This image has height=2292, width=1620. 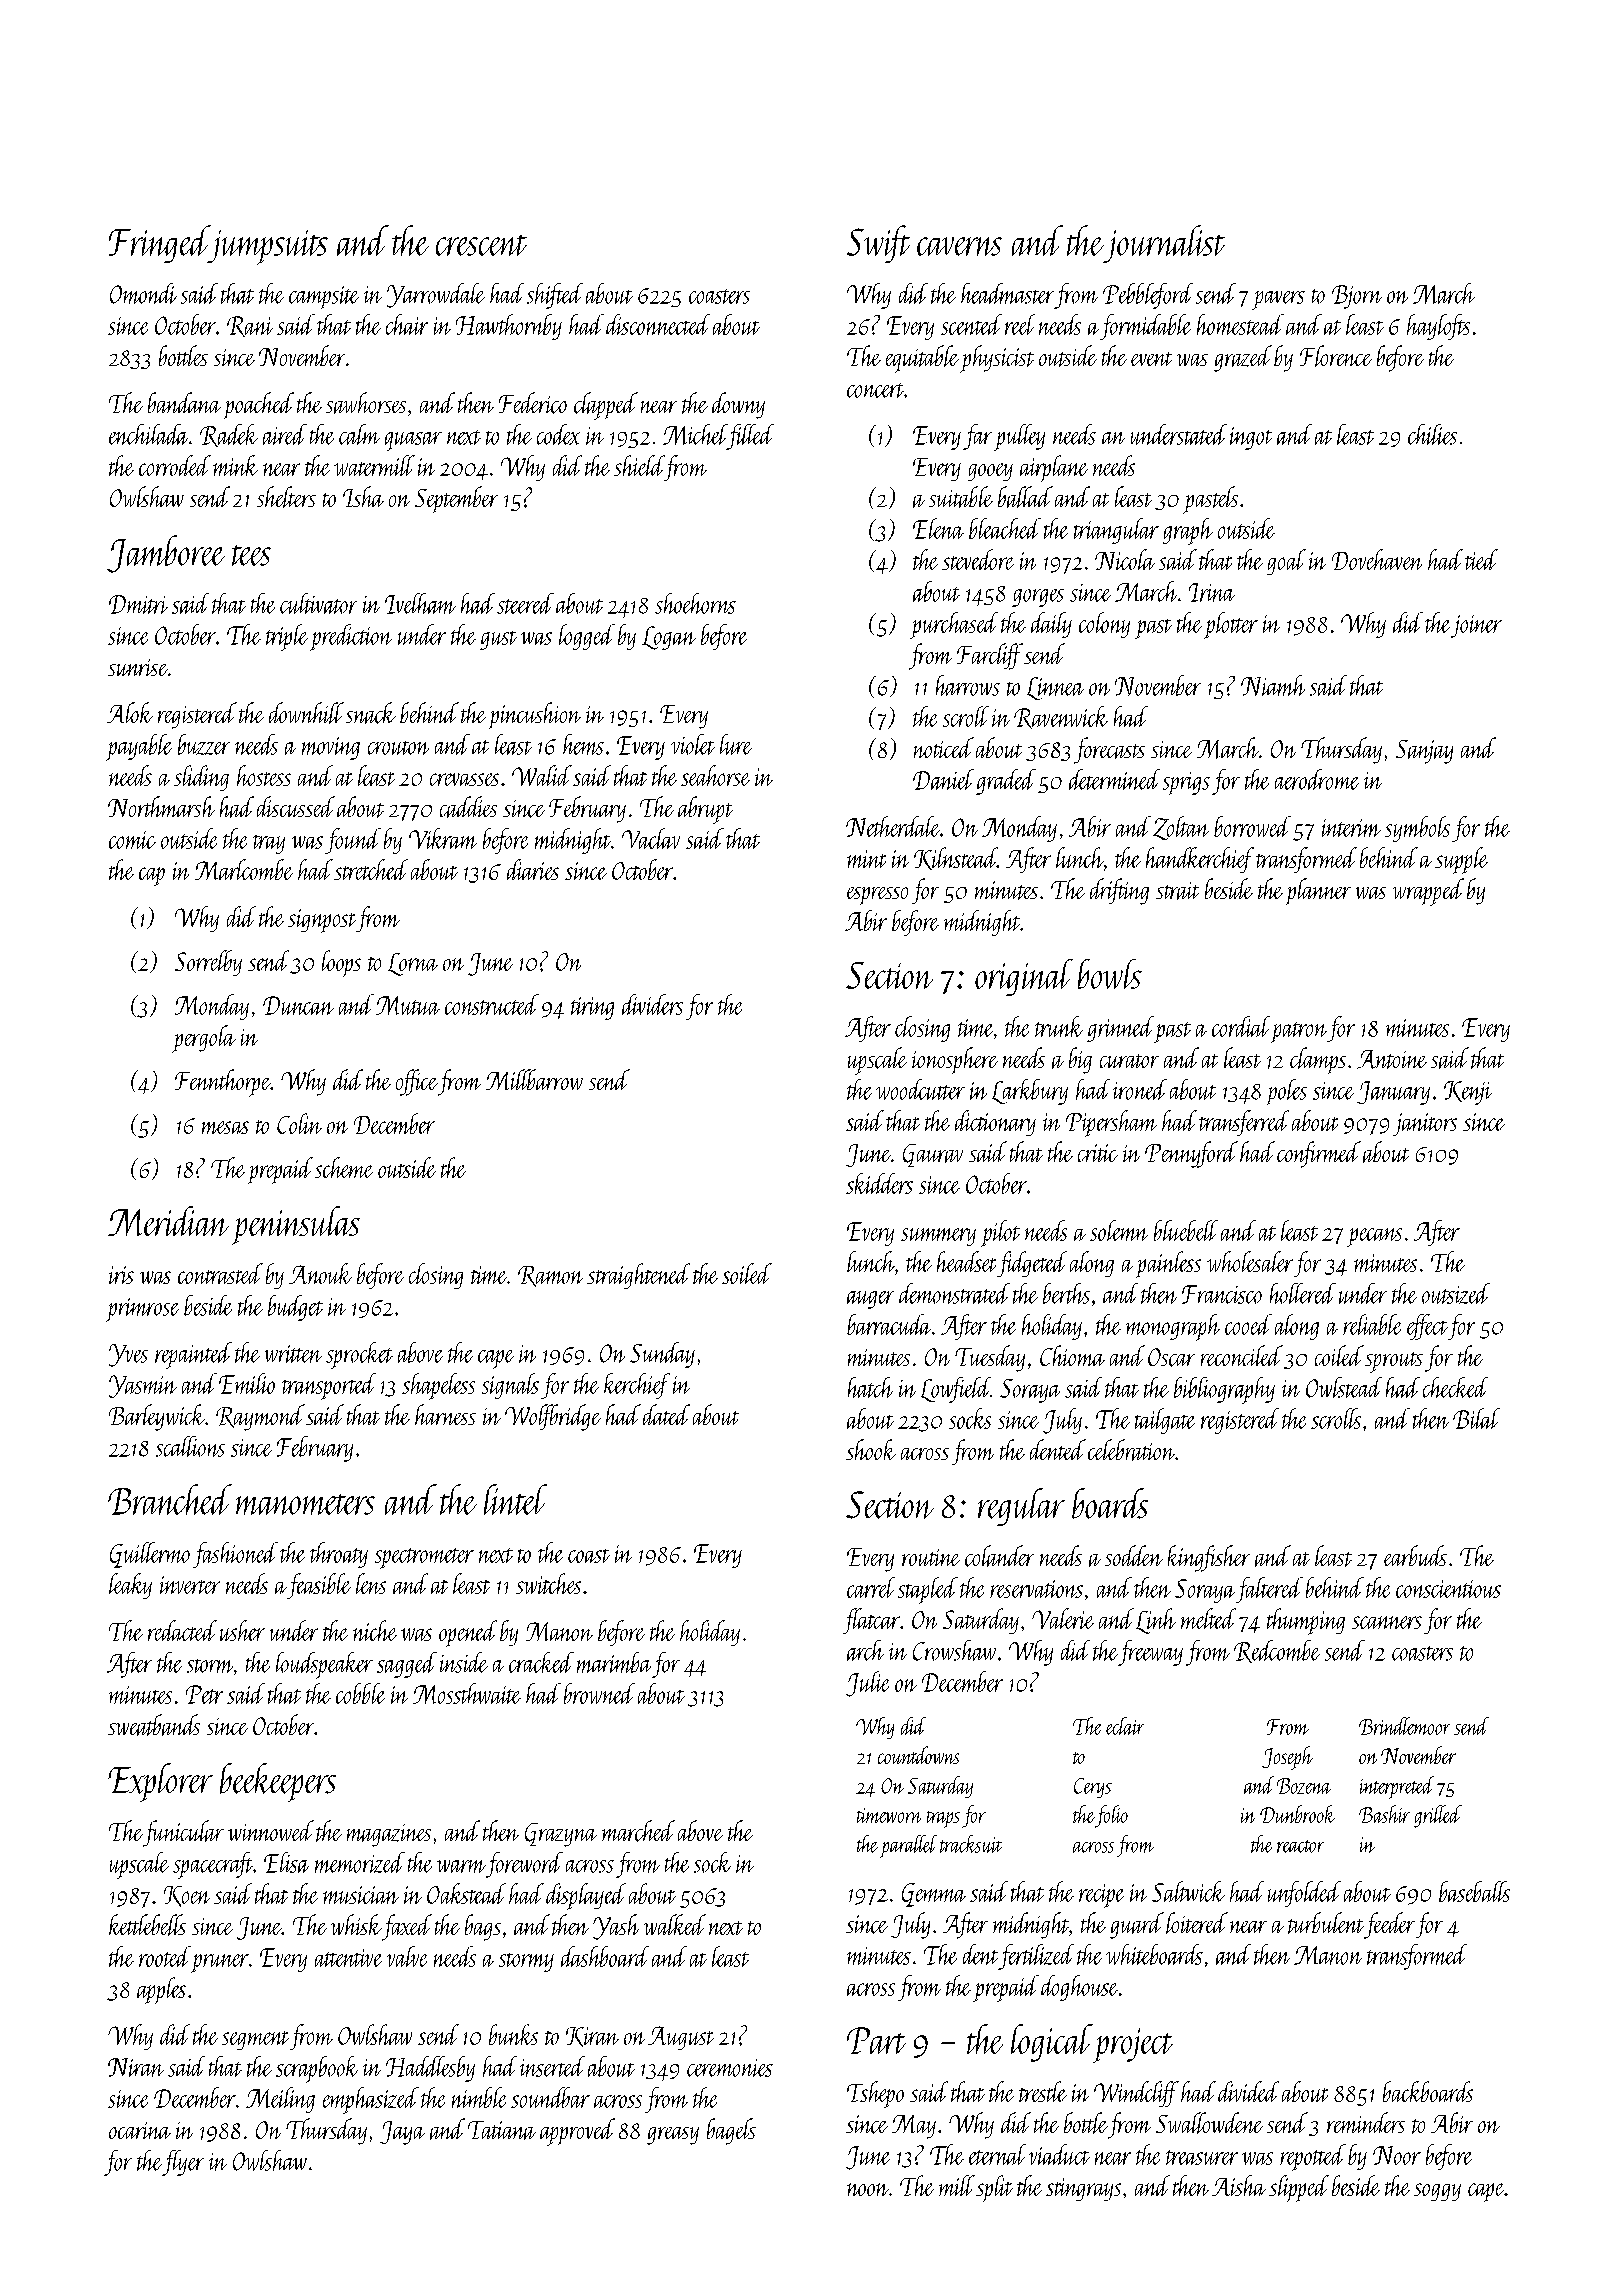 What do you see at coordinates (306, 713) in the image?
I see `downhill` at bounding box center [306, 713].
